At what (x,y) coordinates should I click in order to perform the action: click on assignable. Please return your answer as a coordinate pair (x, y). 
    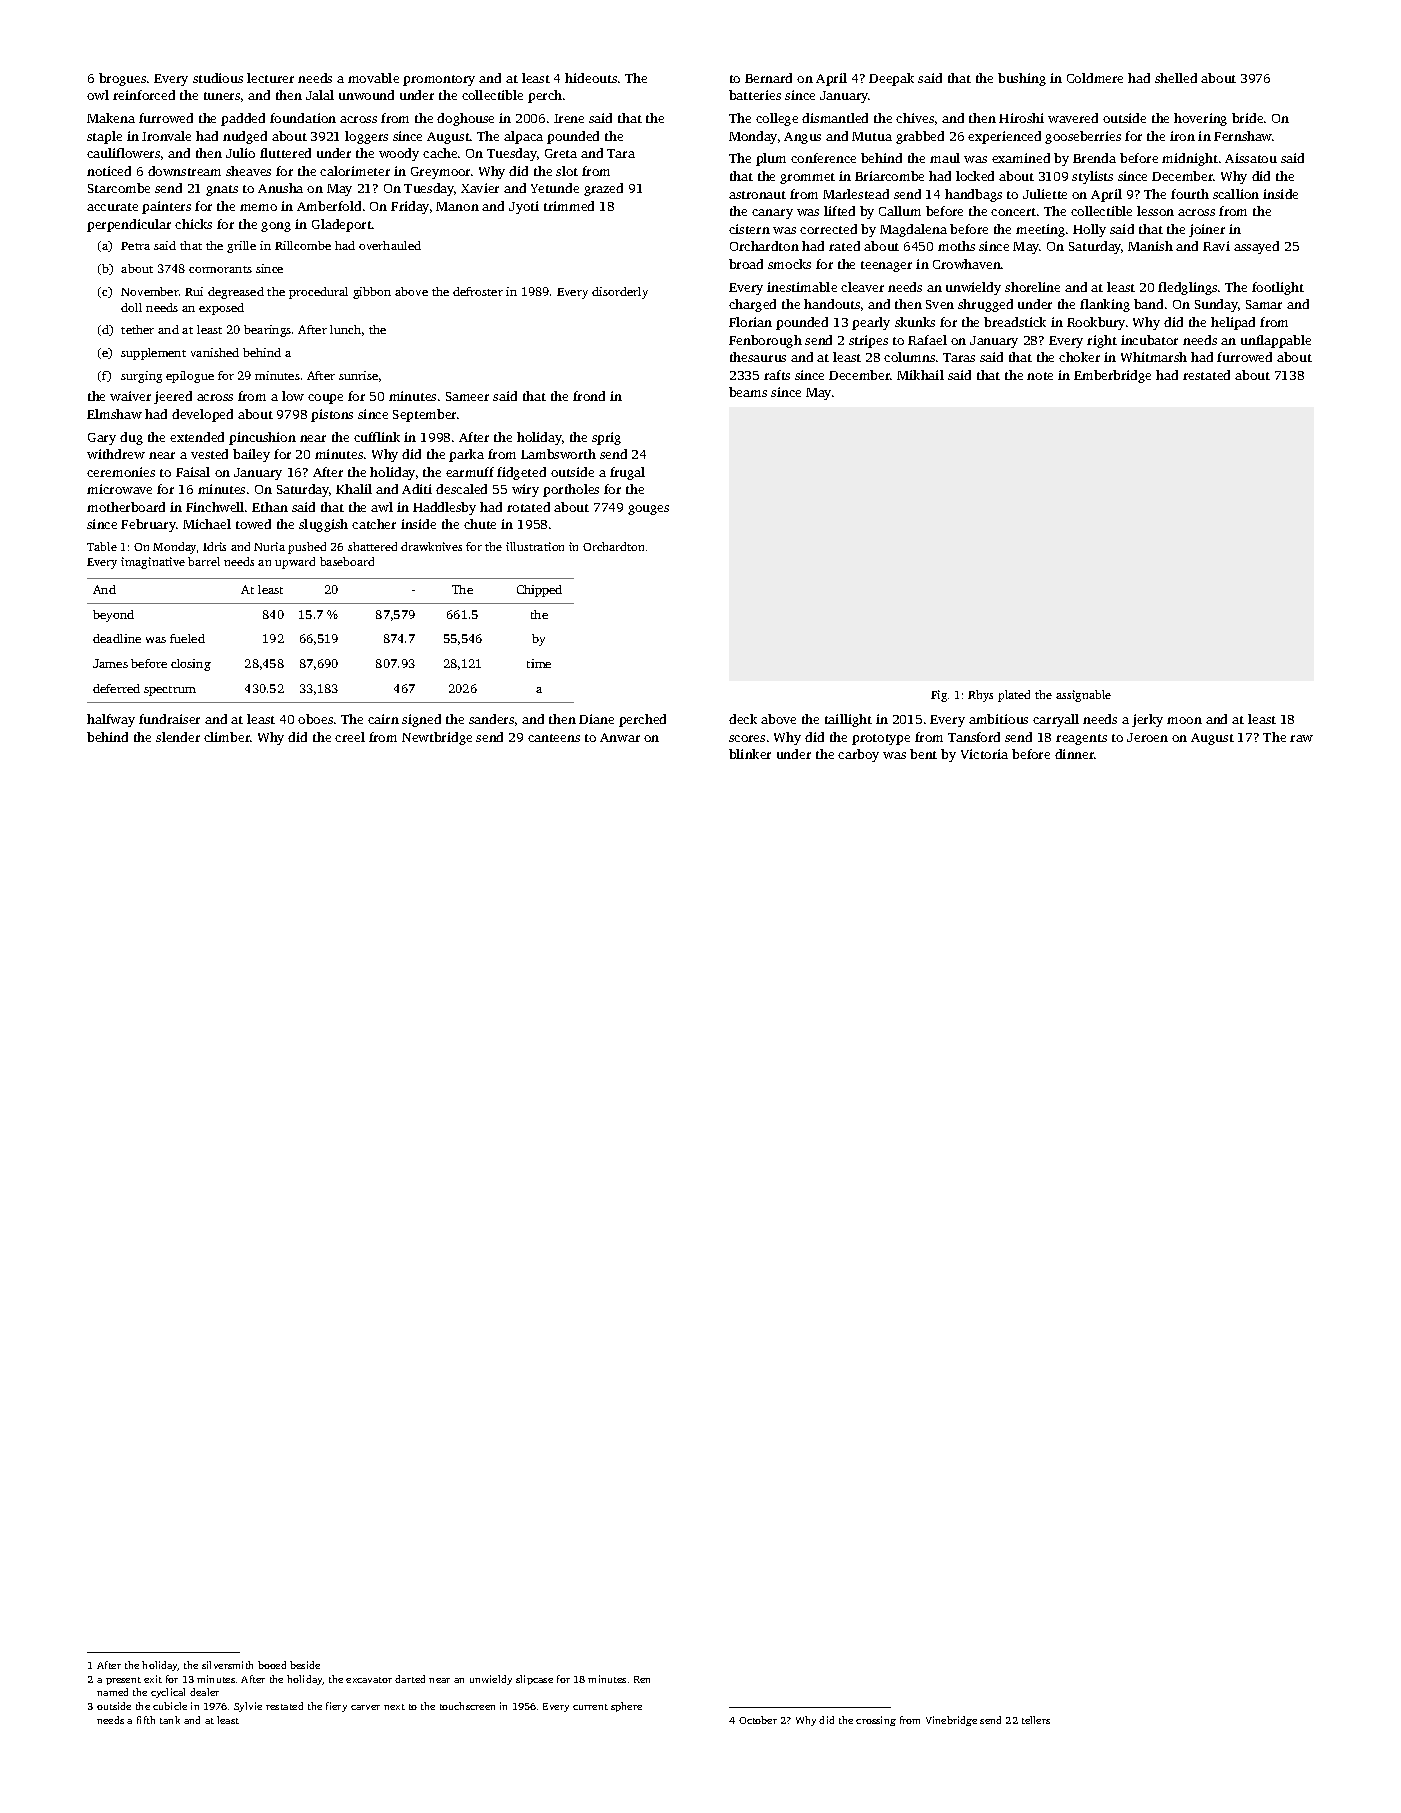
    Looking at the image, I should click on (1083, 696).
